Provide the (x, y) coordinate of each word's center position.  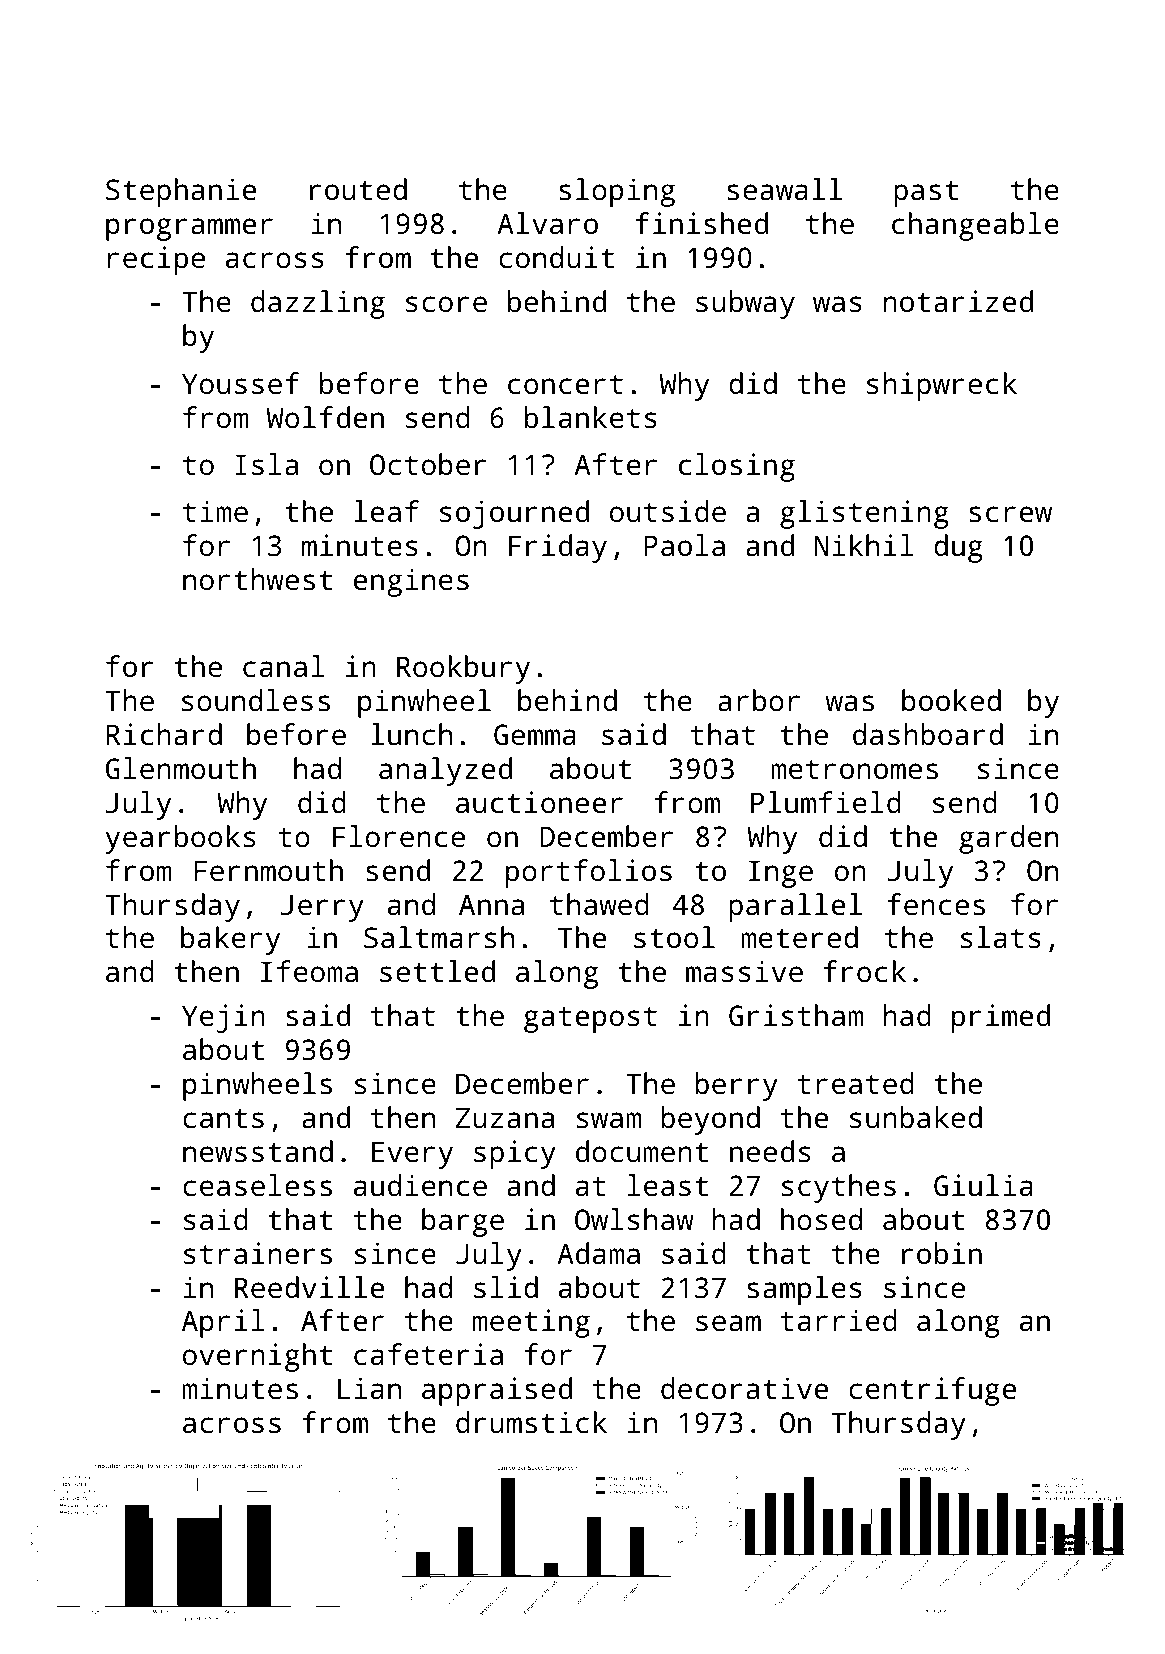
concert (565, 384)
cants (223, 1118)
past (926, 193)
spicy (515, 1154)
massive (744, 971)
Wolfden (325, 417)
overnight (257, 1357)
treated (856, 1083)
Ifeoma (309, 971)
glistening (864, 514)
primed (1001, 1018)
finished (701, 223)
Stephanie (181, 192)
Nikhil (864, 545)
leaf (386, 511)
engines (411, 582)
